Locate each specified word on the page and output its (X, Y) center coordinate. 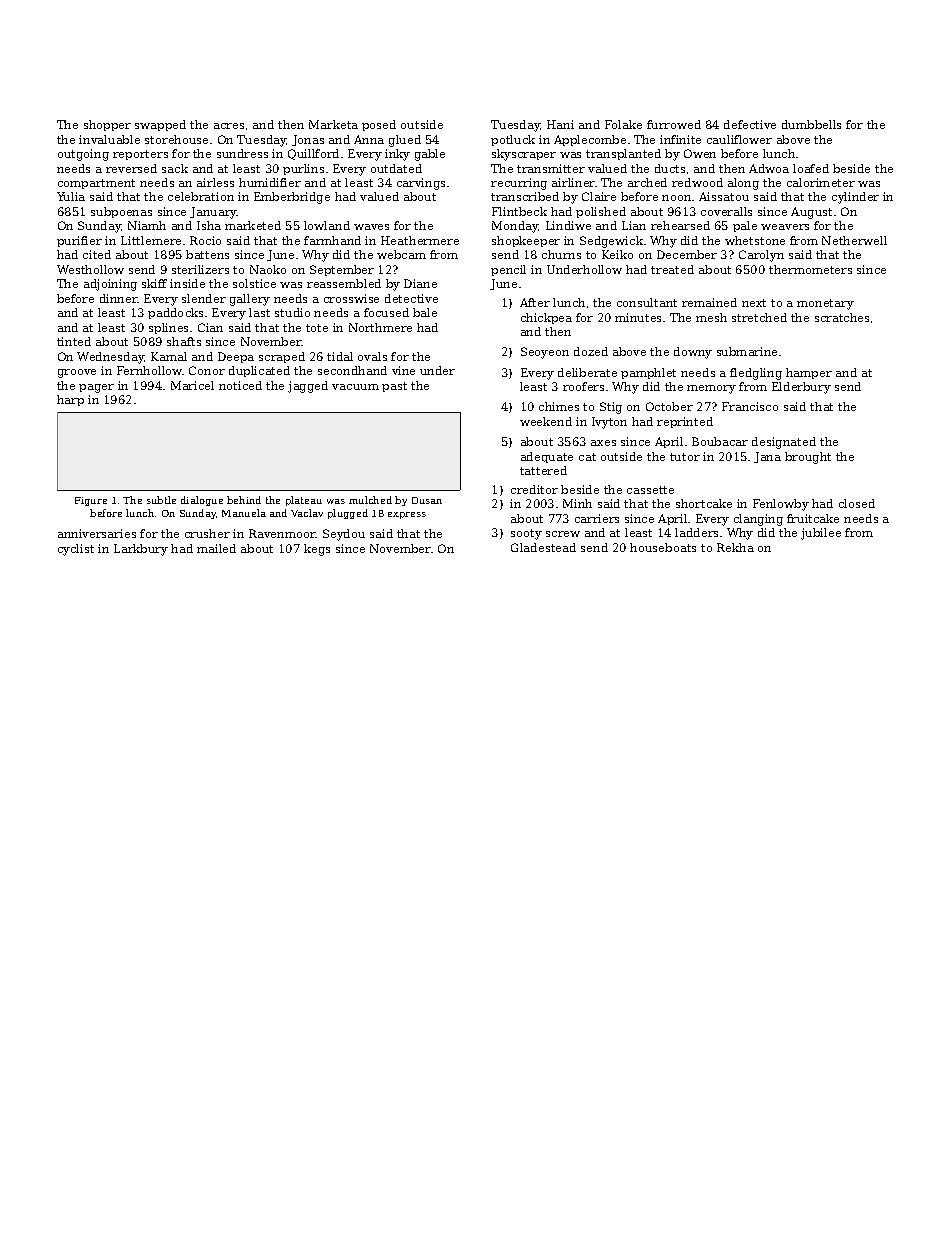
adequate (547, 457)
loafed (811, 168)
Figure (91, 501)
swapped (160, 125)
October (669, 406)
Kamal (169, 356)
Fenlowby (781, 505)
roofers (583, 386)
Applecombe (590, 140)
